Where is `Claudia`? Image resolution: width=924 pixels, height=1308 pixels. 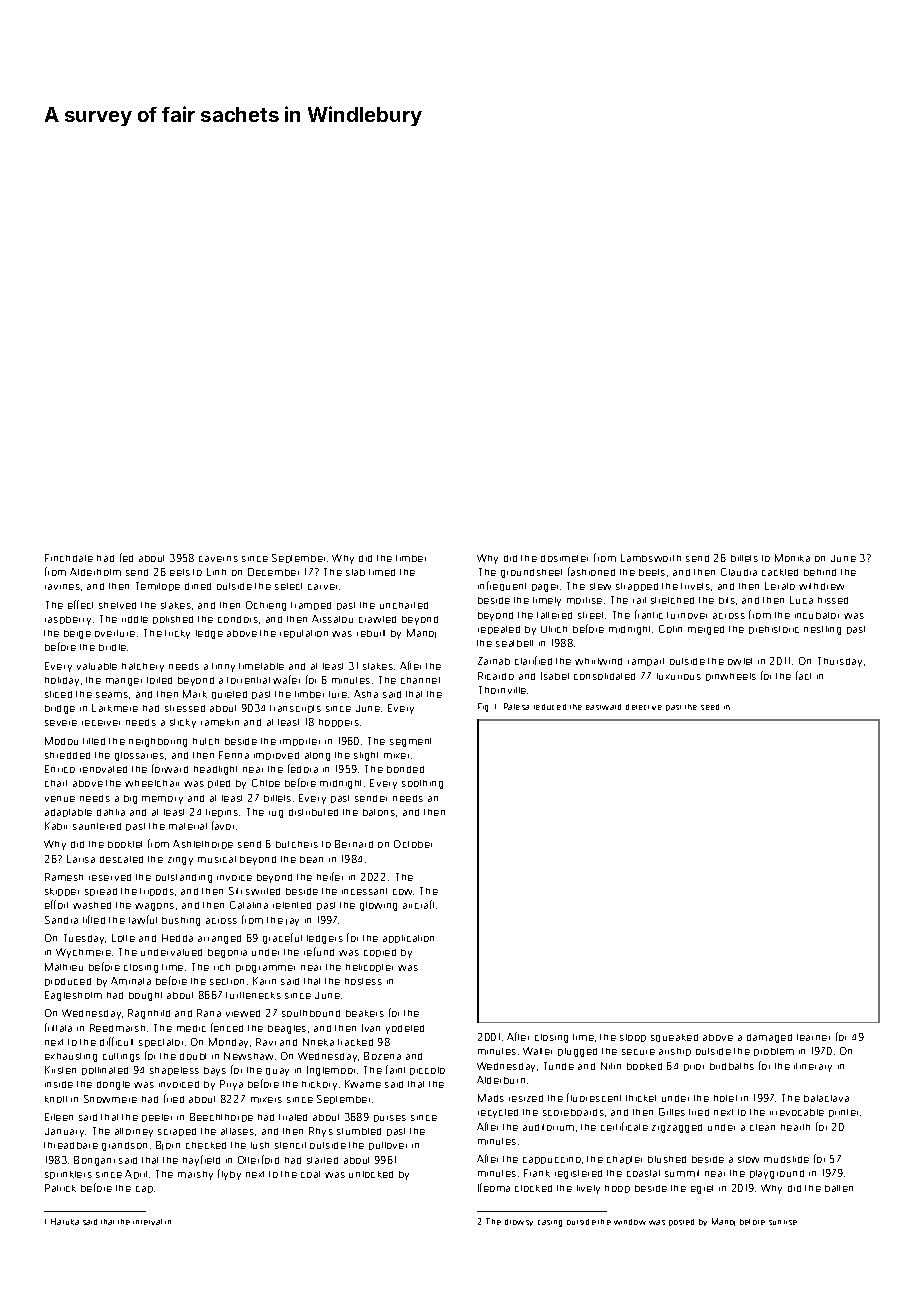 Claudia is located at coordinates (739, 572).
